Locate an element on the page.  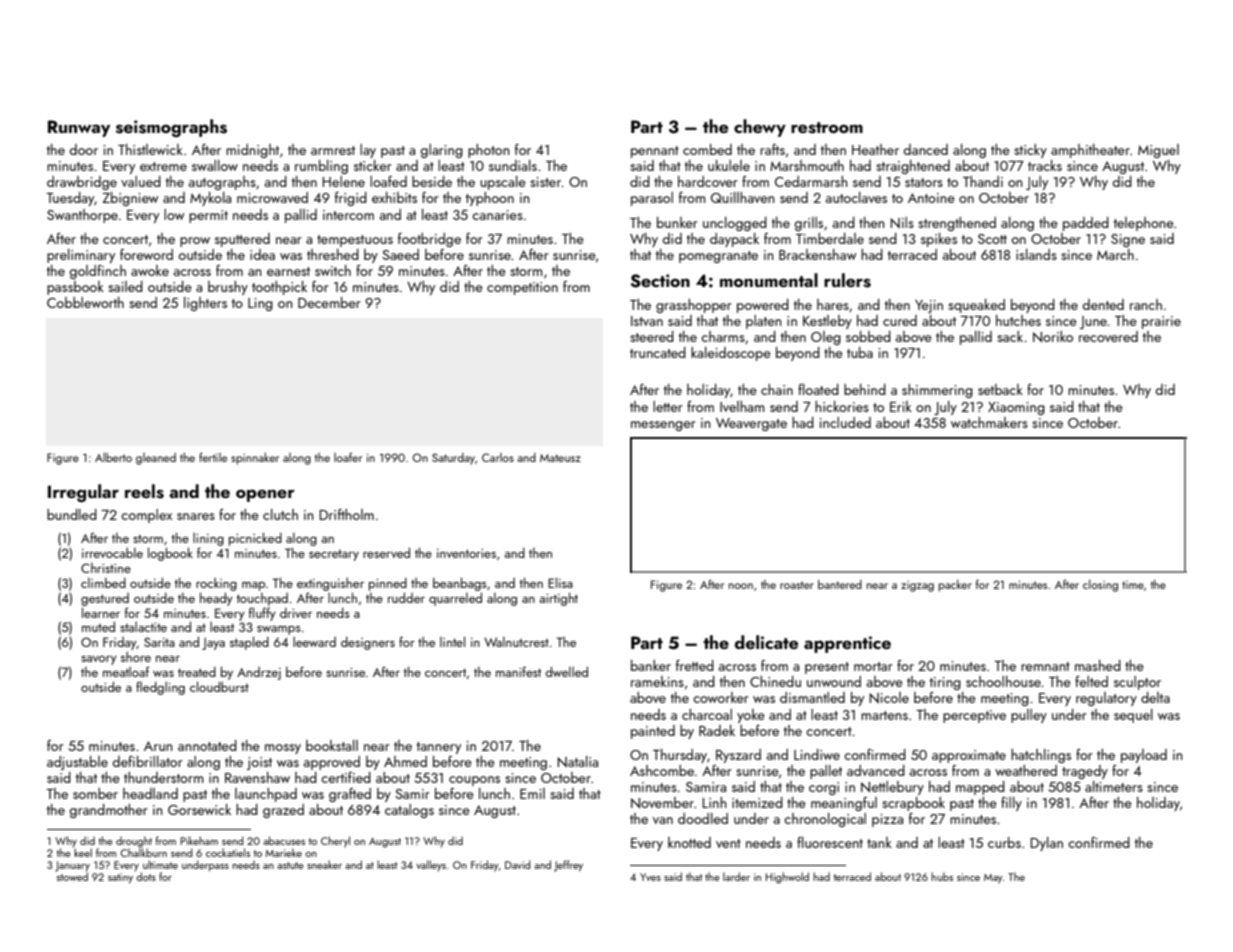
parasol is located at coordinates (652, 199).
